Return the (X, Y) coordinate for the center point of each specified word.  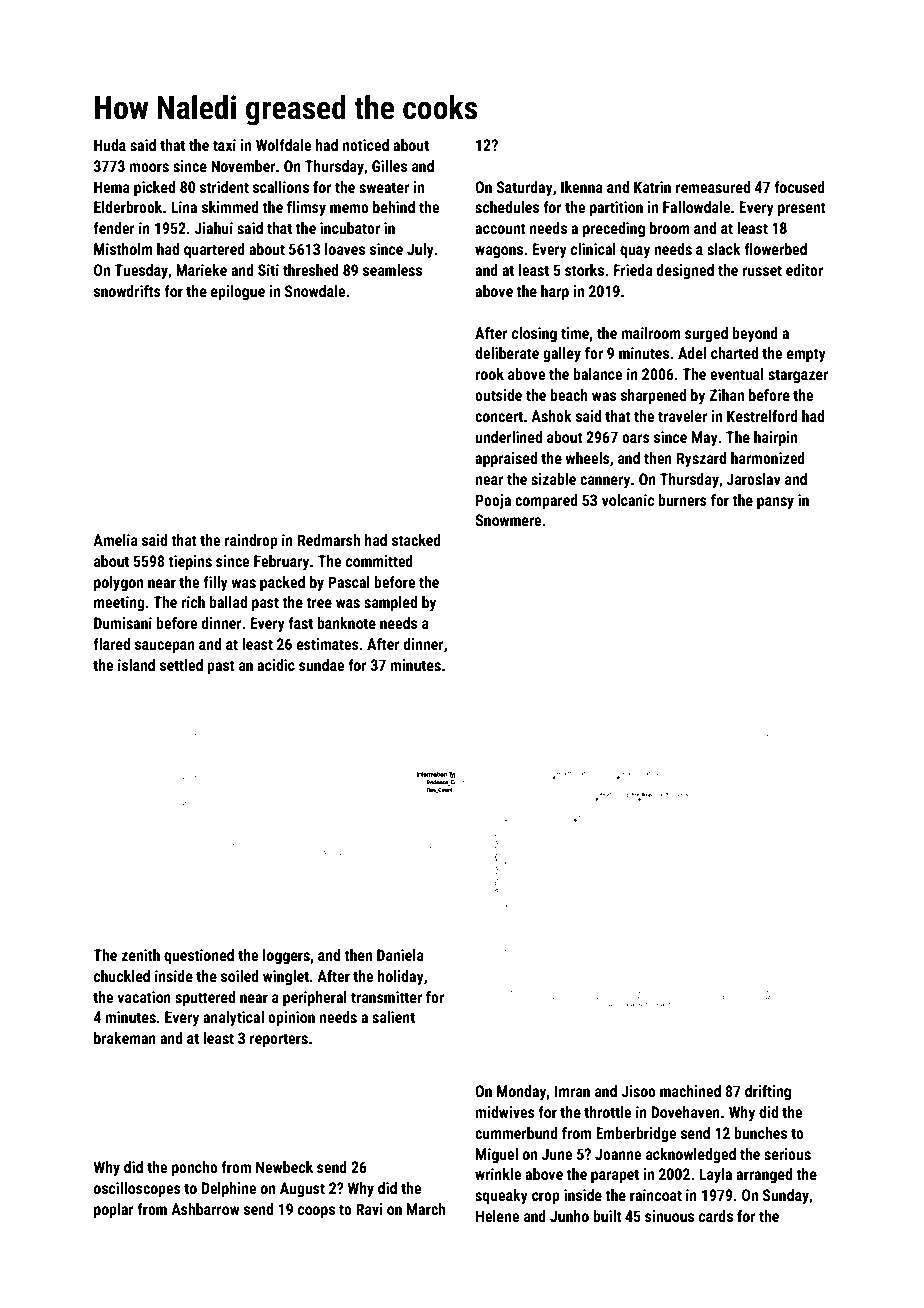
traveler (682, 416)
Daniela (400, 955)
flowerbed (775, 249)
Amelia (115, 540)
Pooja (493, 501)
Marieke (201, 270)
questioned (199, 956)
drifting (768, 1092)
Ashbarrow (205, 1209)
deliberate (507, 353)
